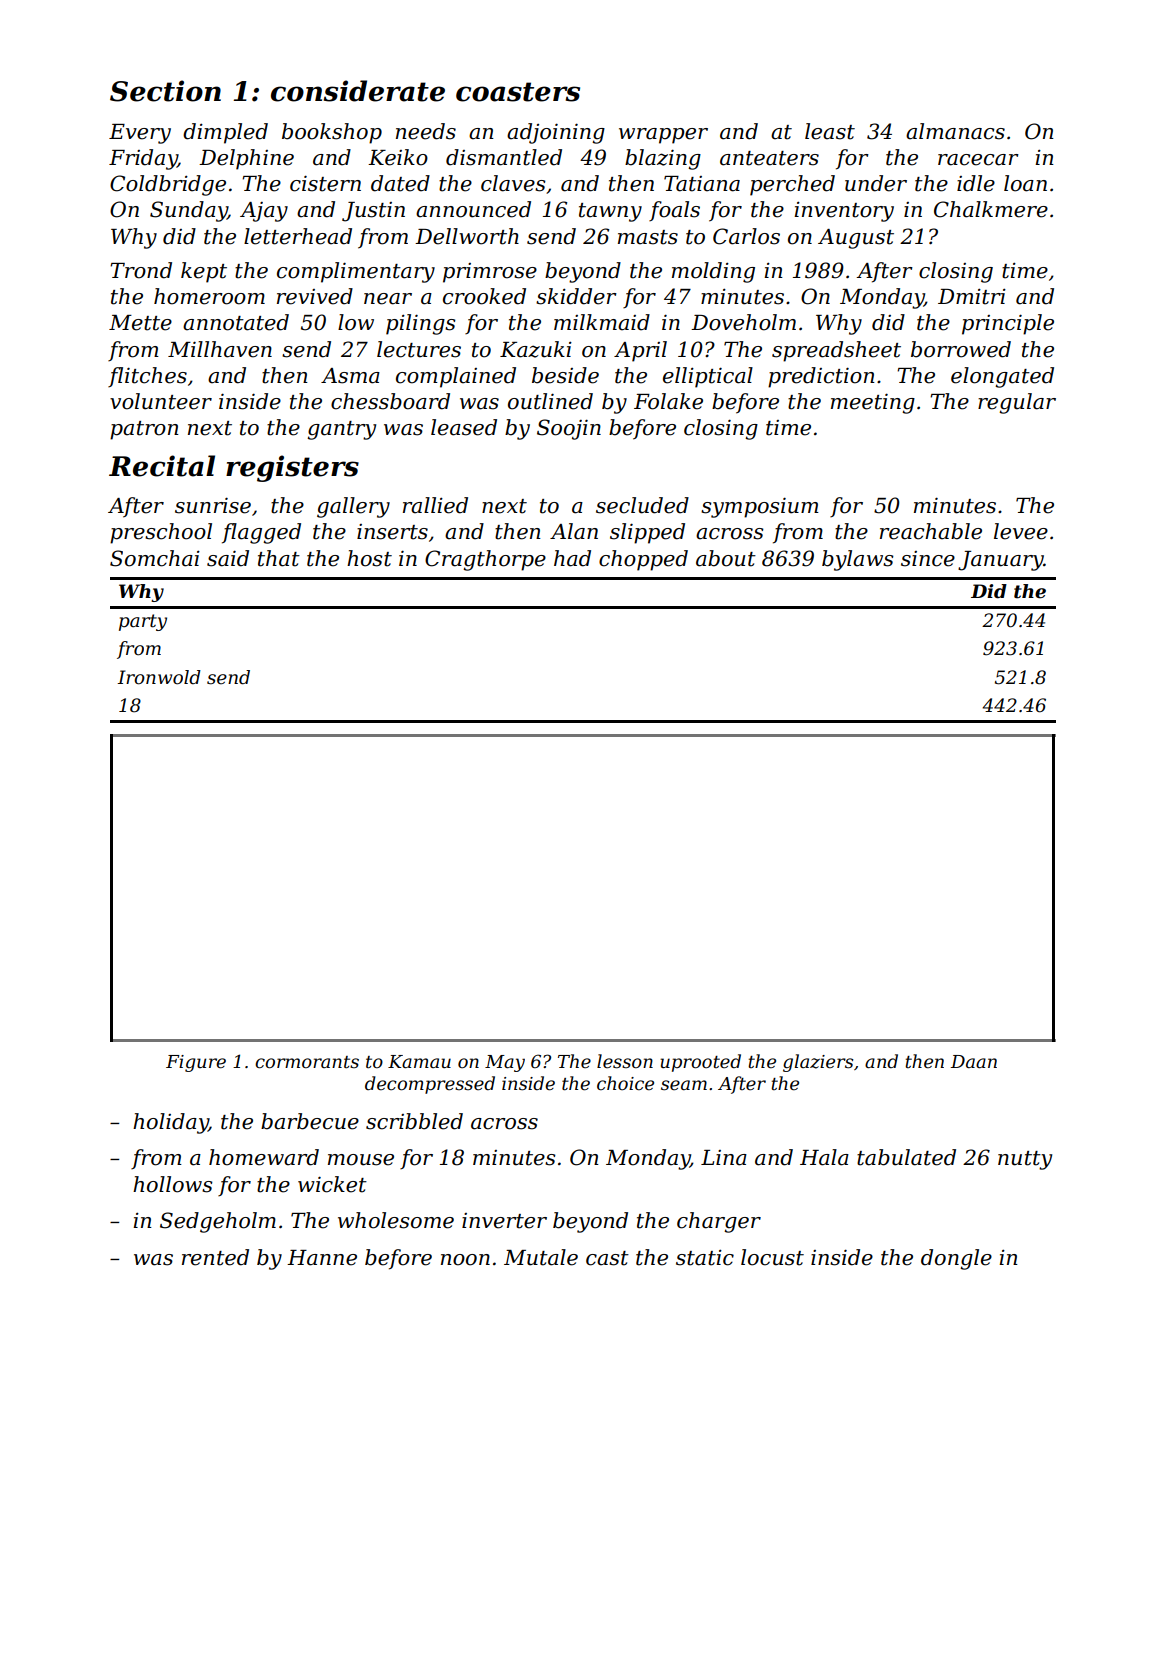 This document has height=1654, width=1165. I want to click on dongle, so click(956, 1259).
